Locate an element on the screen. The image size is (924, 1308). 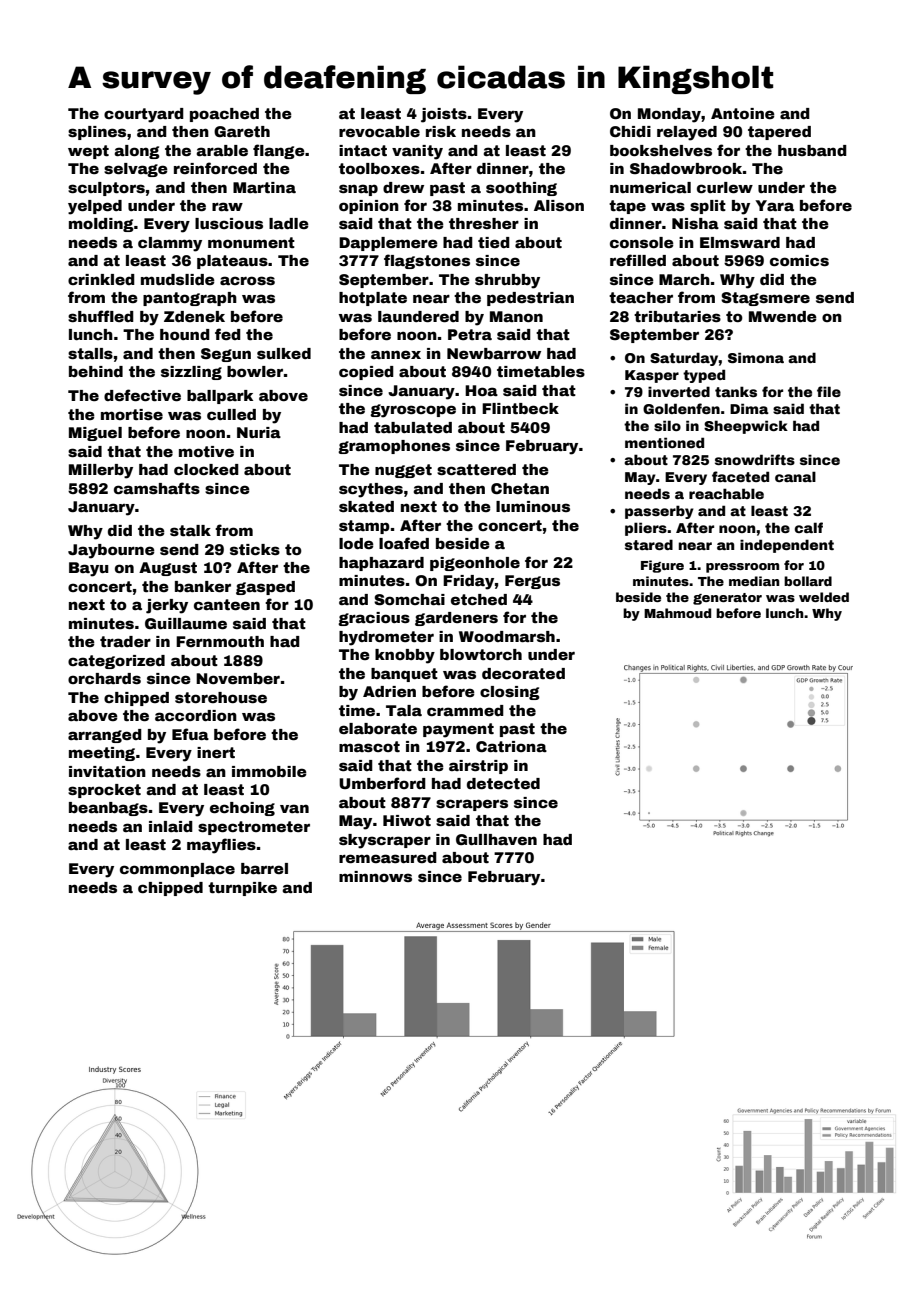
Umberford is located at coordinates (382, 783).
